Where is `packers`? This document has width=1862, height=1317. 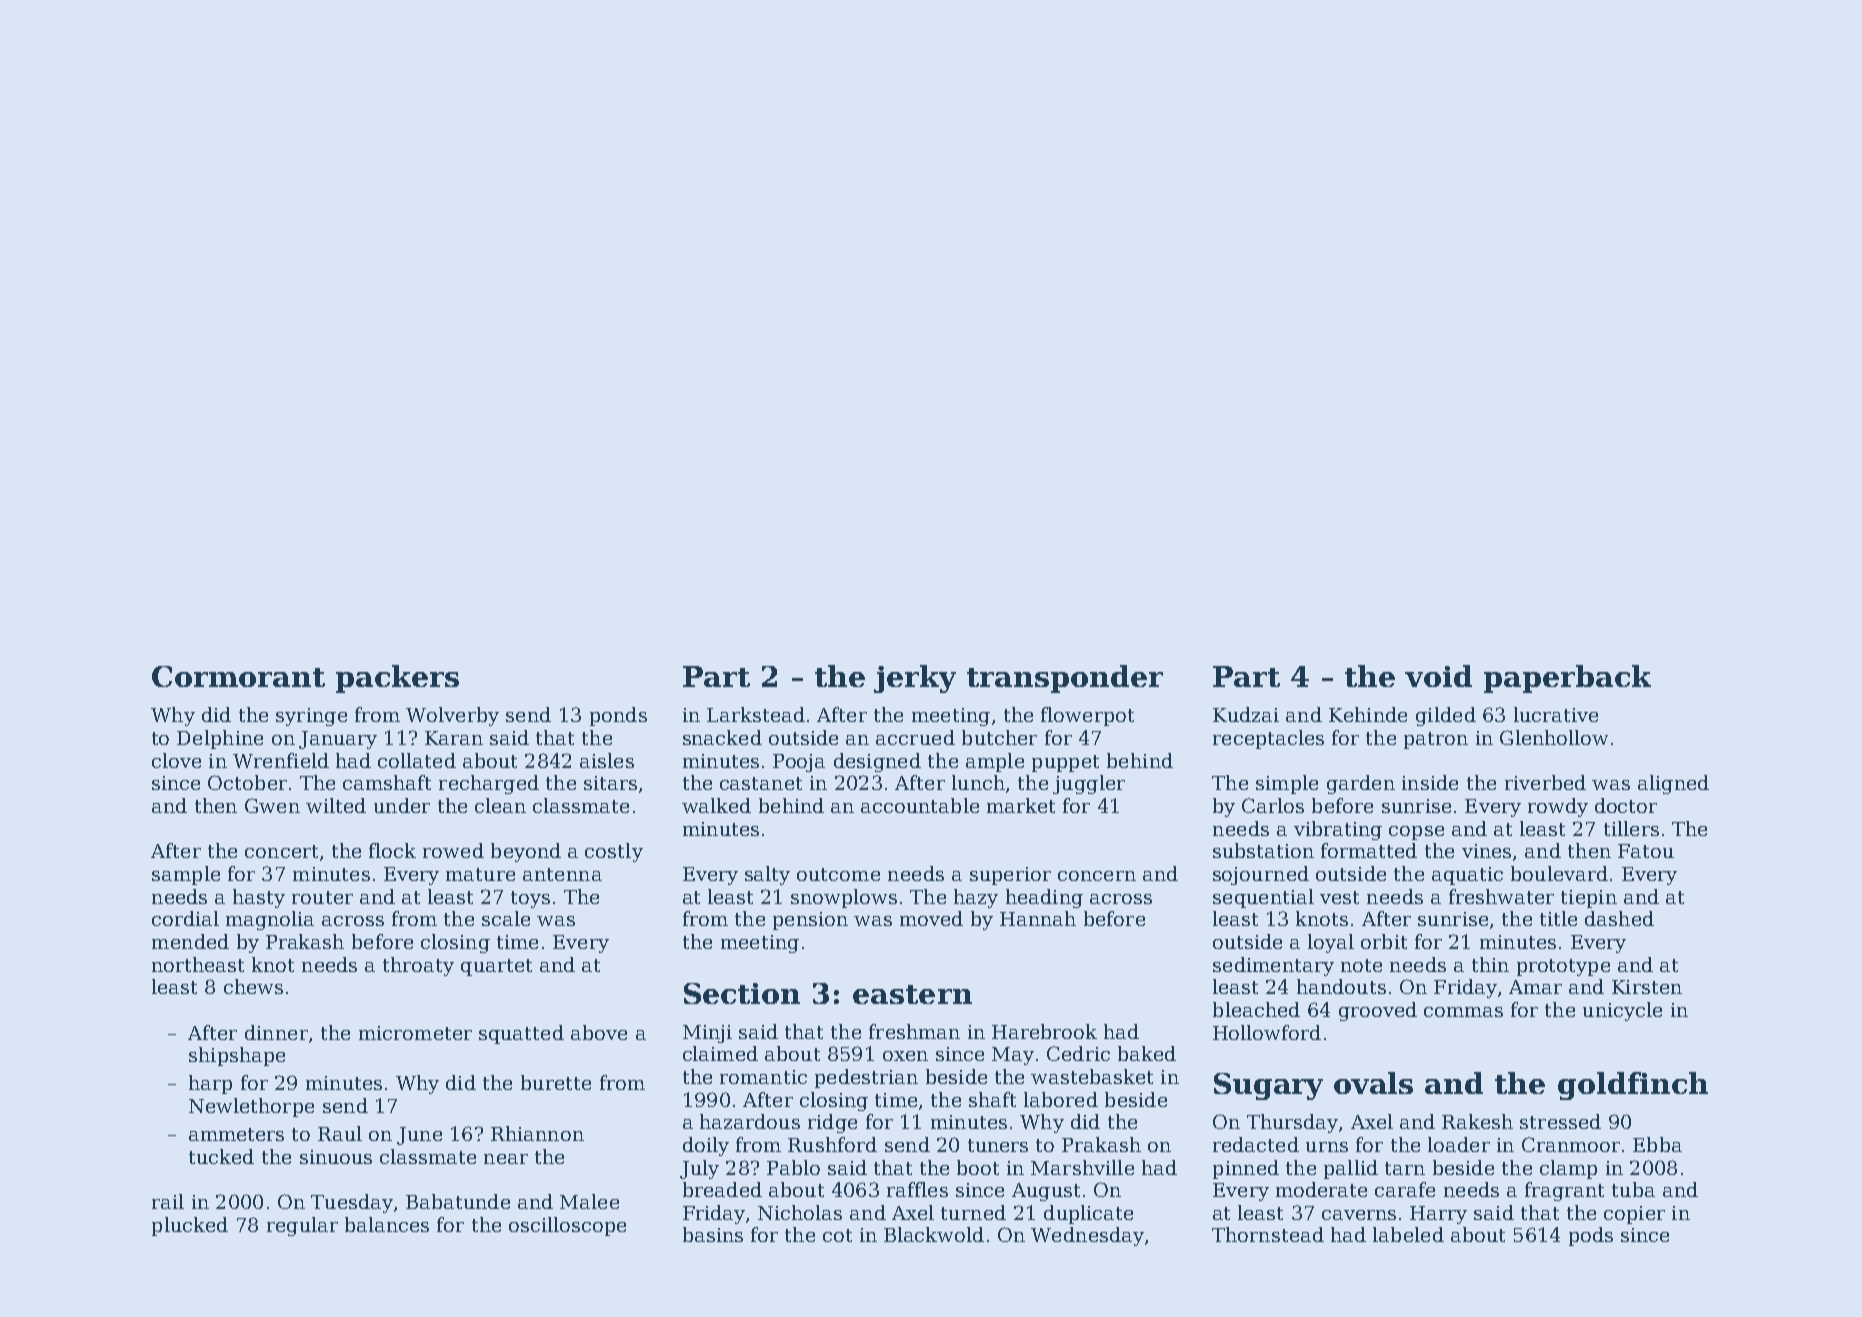
packers is located at coordinates (397, 679).
